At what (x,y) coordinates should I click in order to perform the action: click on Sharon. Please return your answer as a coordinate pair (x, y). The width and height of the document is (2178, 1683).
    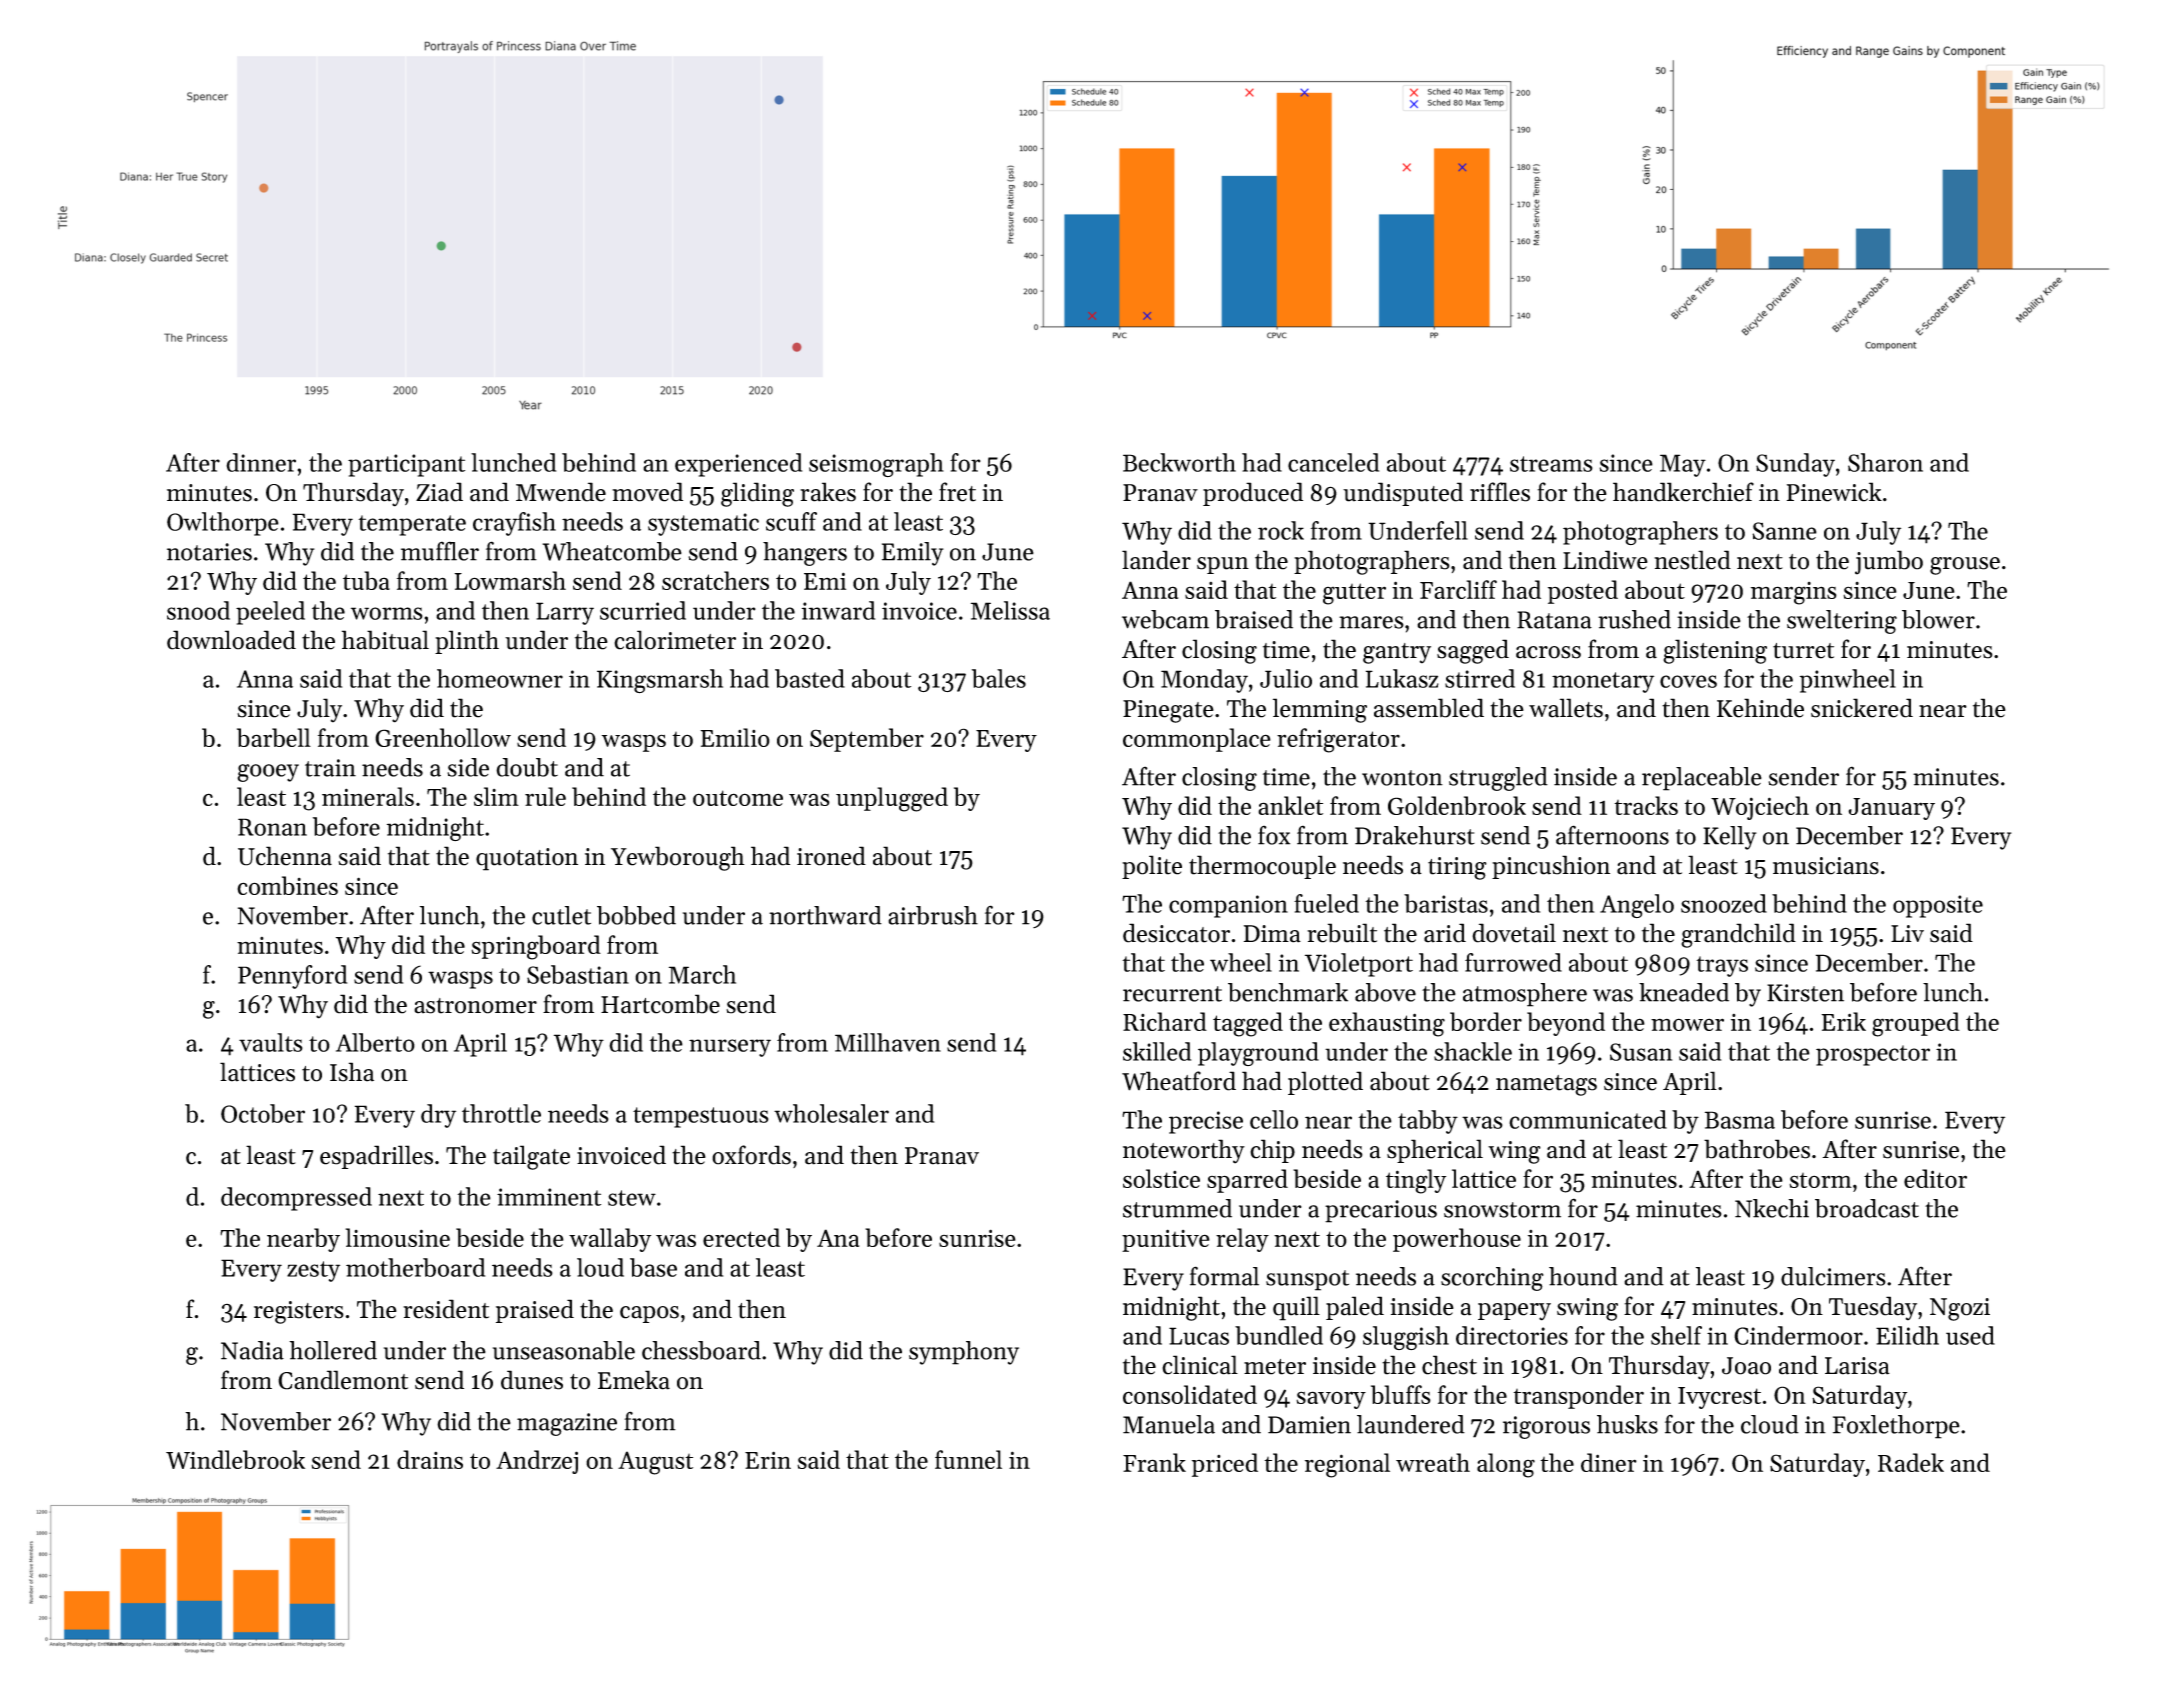
    Looking at the image, I should click on (1885, 462).
